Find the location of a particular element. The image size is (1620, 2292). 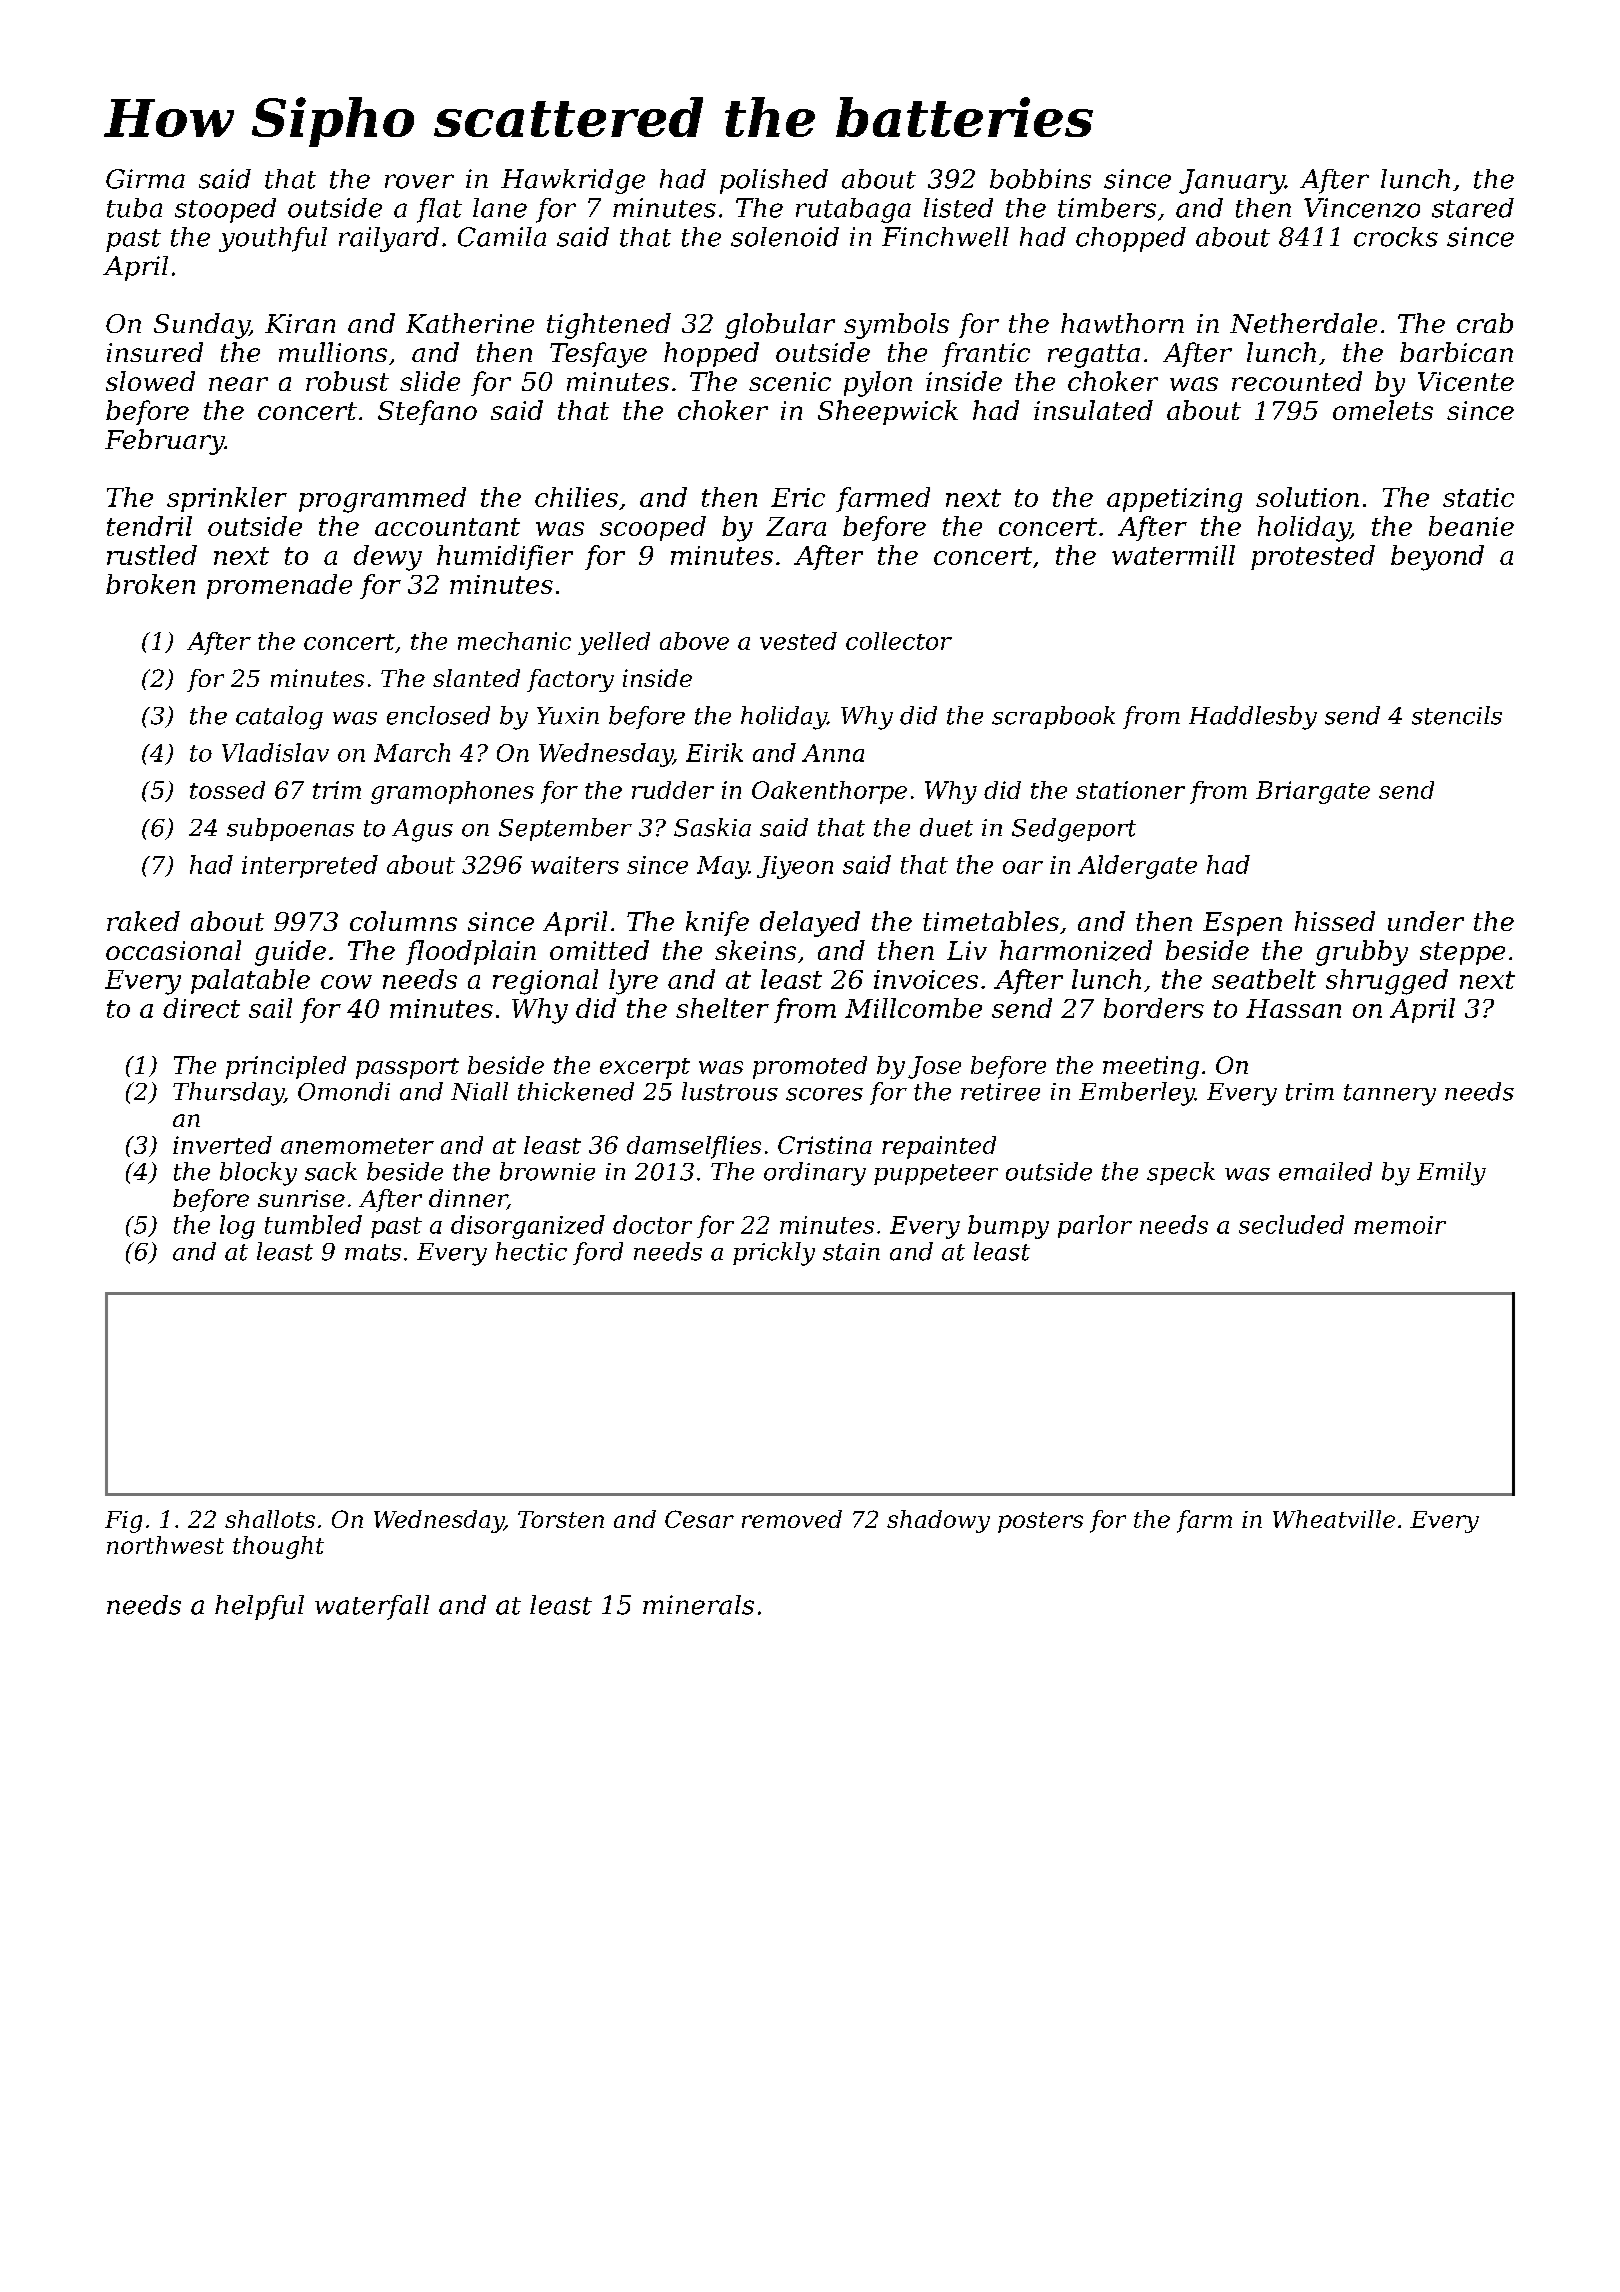

rover is located at coordinates (419, 181).
